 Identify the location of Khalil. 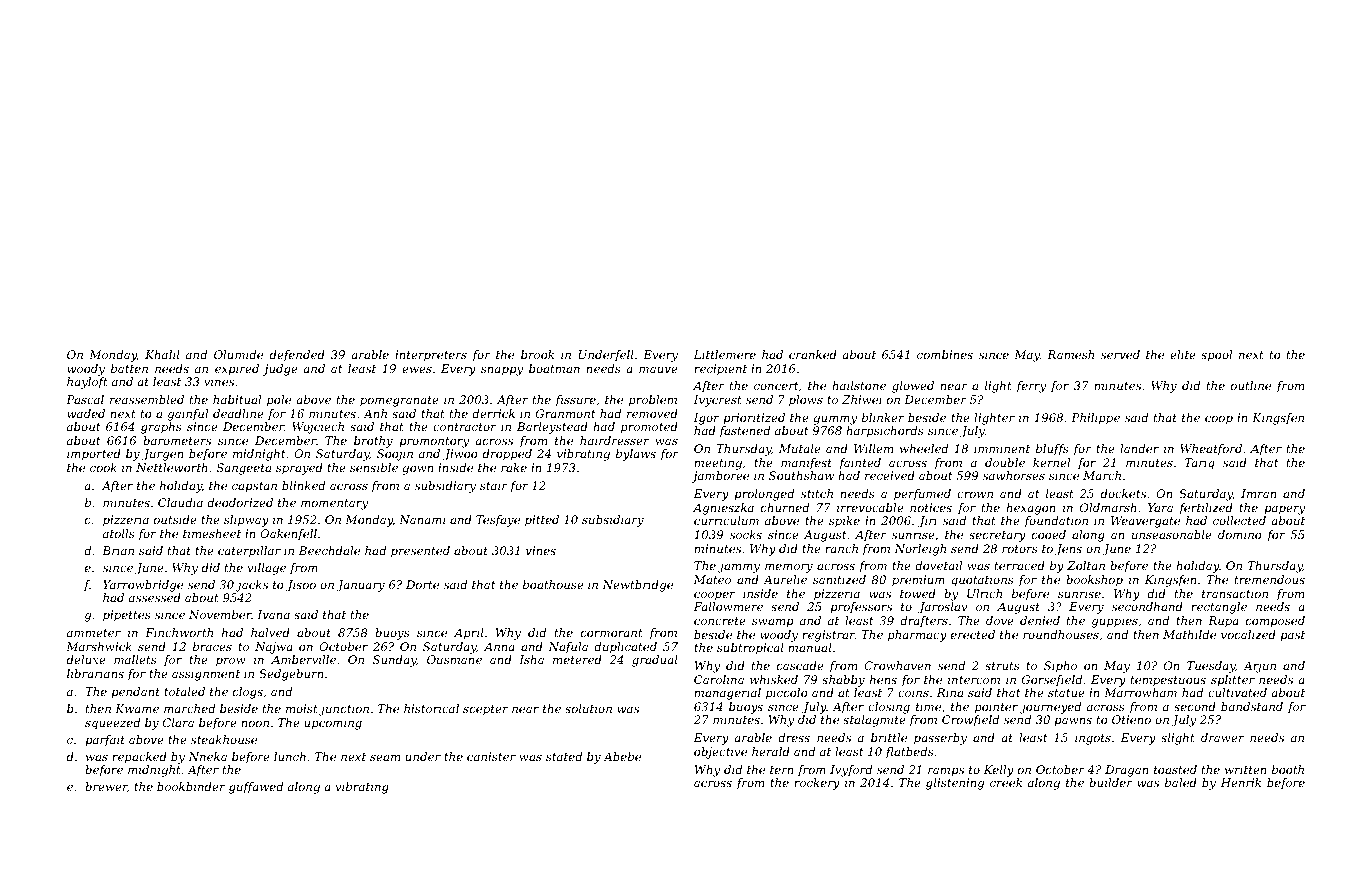
(162, 354).
